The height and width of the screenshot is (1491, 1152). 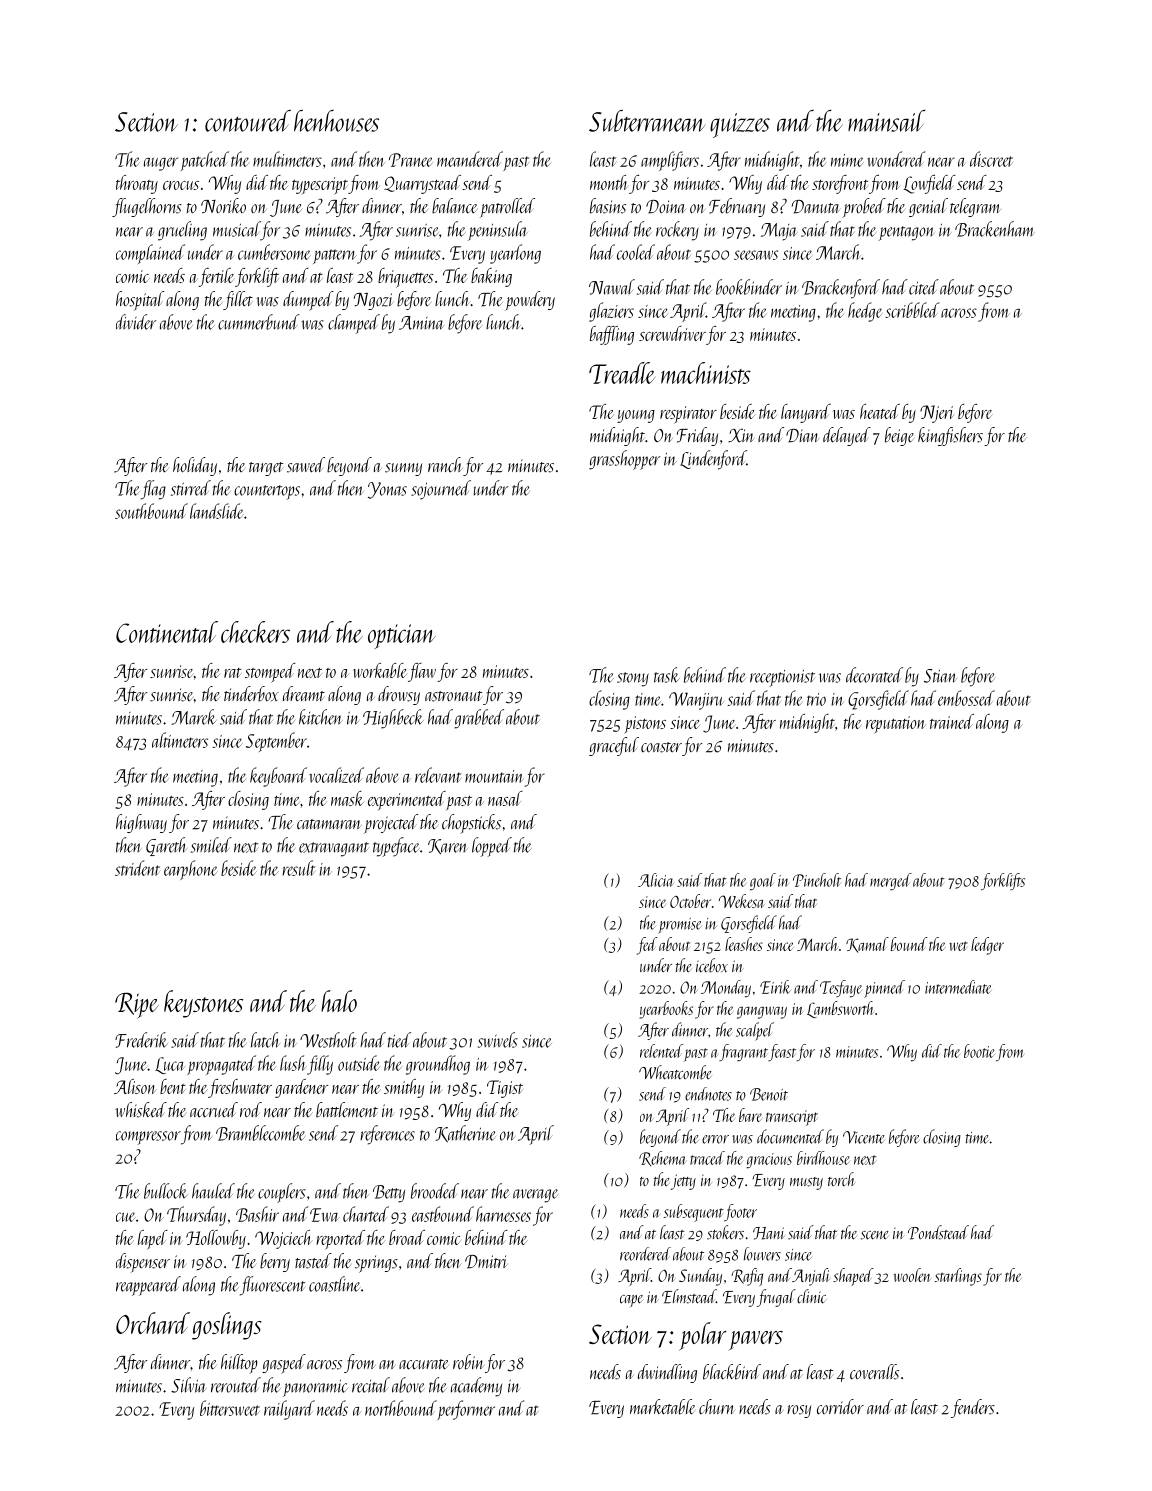 What do you see at coordinates (230, 1408) in the screenshot?
I see `bittersweet` at bounding box center [230, 1408].
